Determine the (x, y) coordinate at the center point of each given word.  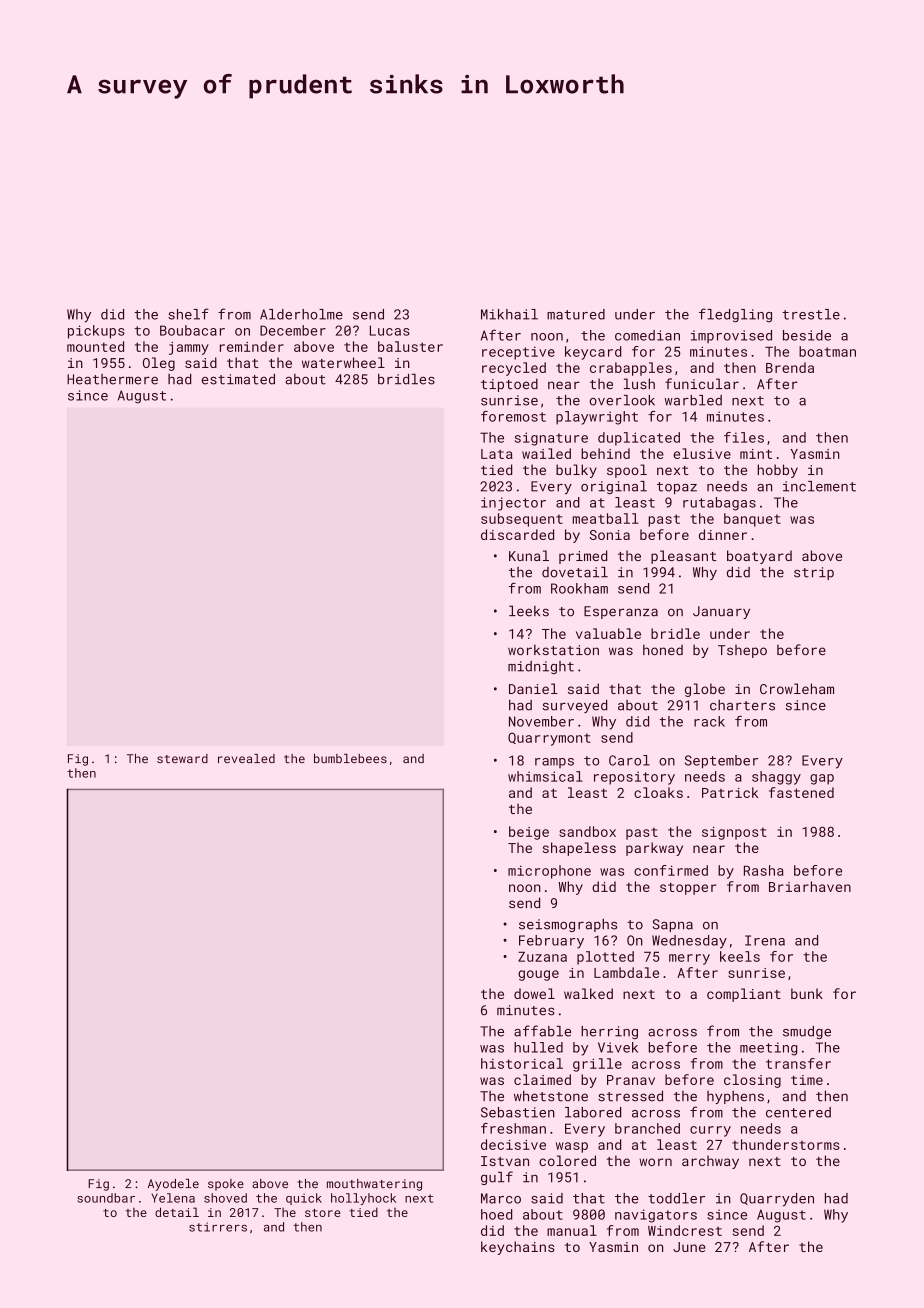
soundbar (106, 1198)
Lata (497, 454)
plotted (605, 958)
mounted (95, 346)
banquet (752, 520)
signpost (734, 833)
